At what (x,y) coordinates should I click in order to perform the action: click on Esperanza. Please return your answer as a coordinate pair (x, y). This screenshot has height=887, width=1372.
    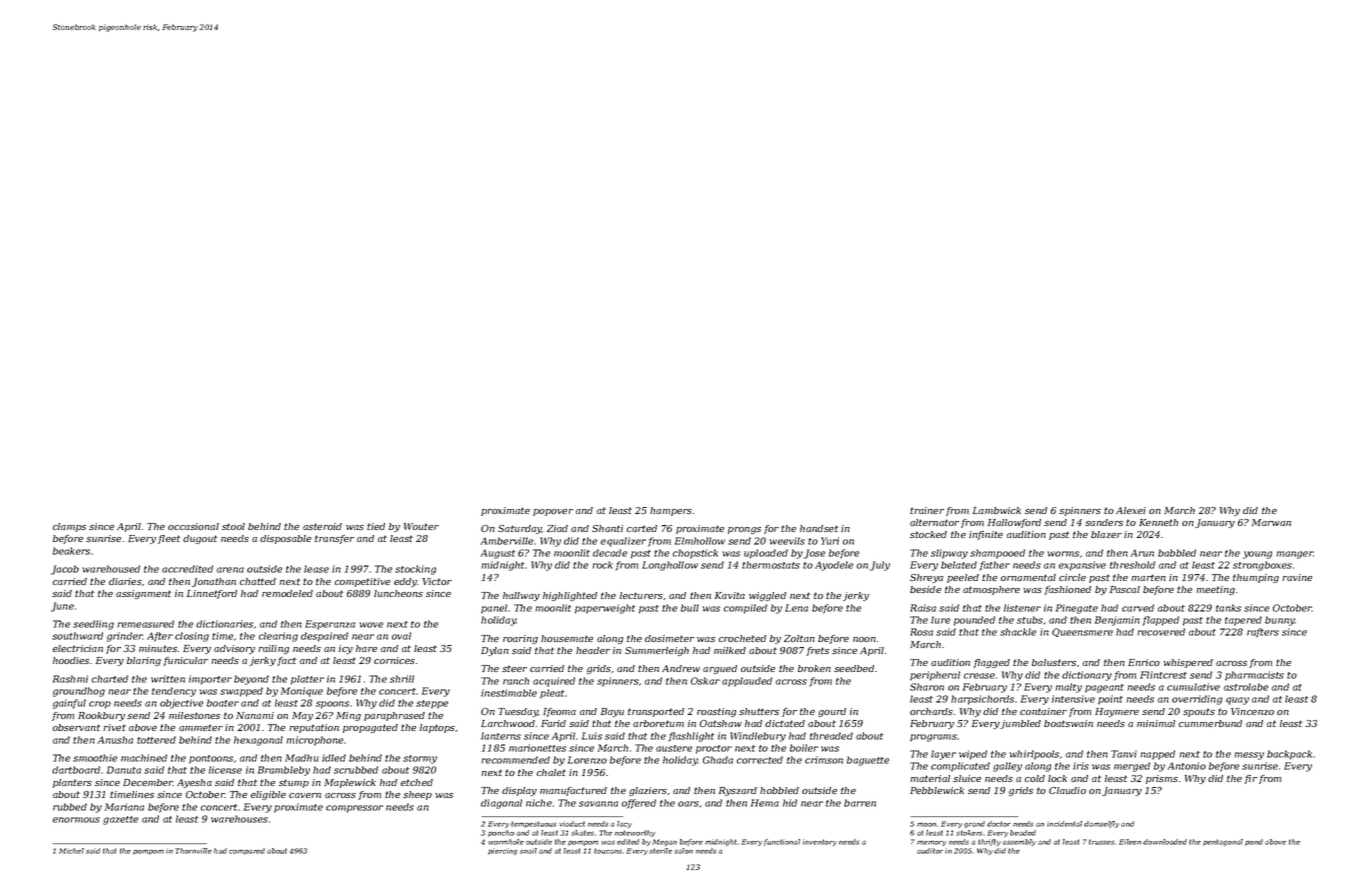
    Looking at the image, I should click on (330, 625).
